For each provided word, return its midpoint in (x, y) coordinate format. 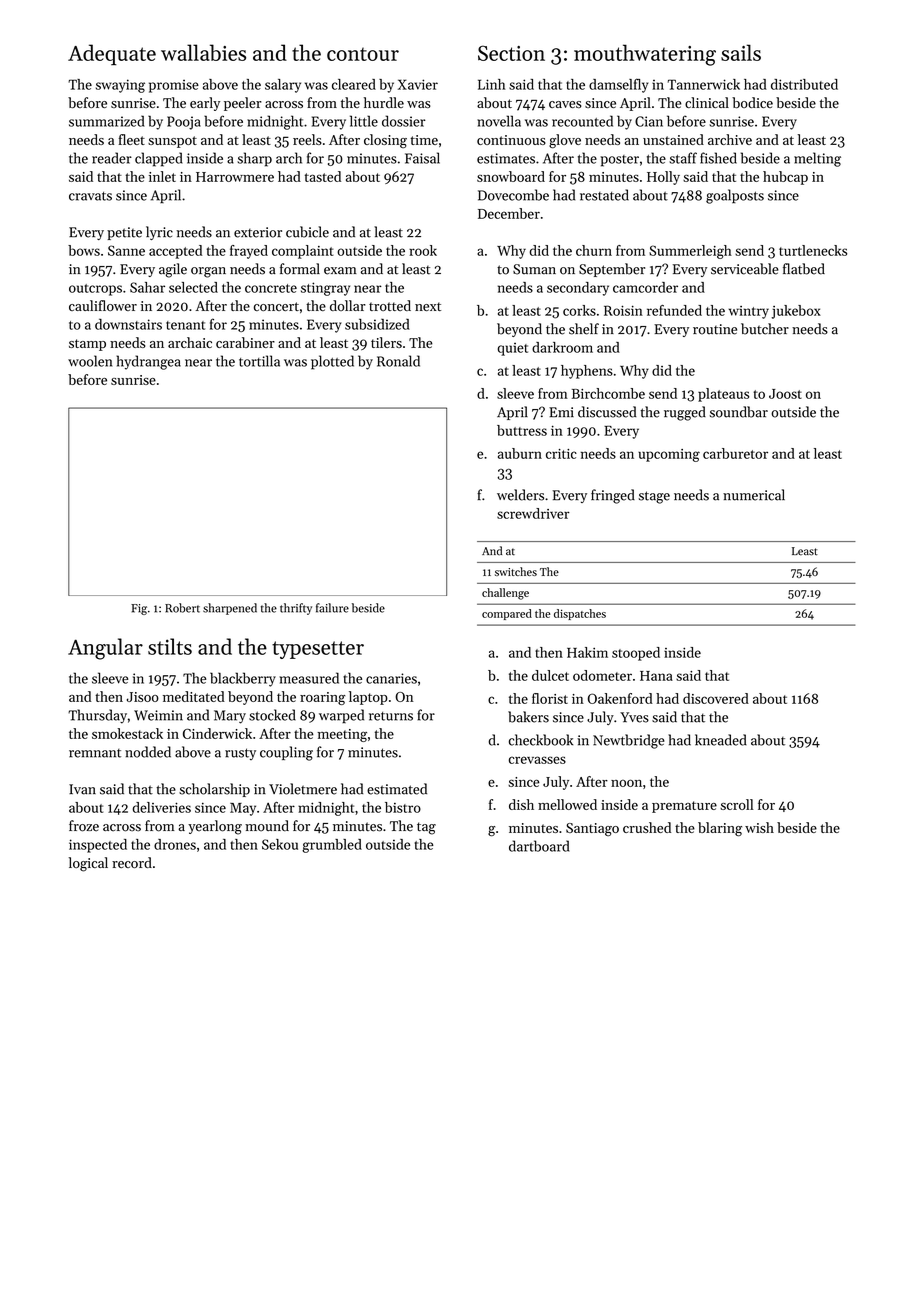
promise (174, 86)
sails (741, 52)
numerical (754, 495)
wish (759, 827)
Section (511, 53)
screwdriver (533, 513)
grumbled (332, 846)
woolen (90, 361)
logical (88, 864)
